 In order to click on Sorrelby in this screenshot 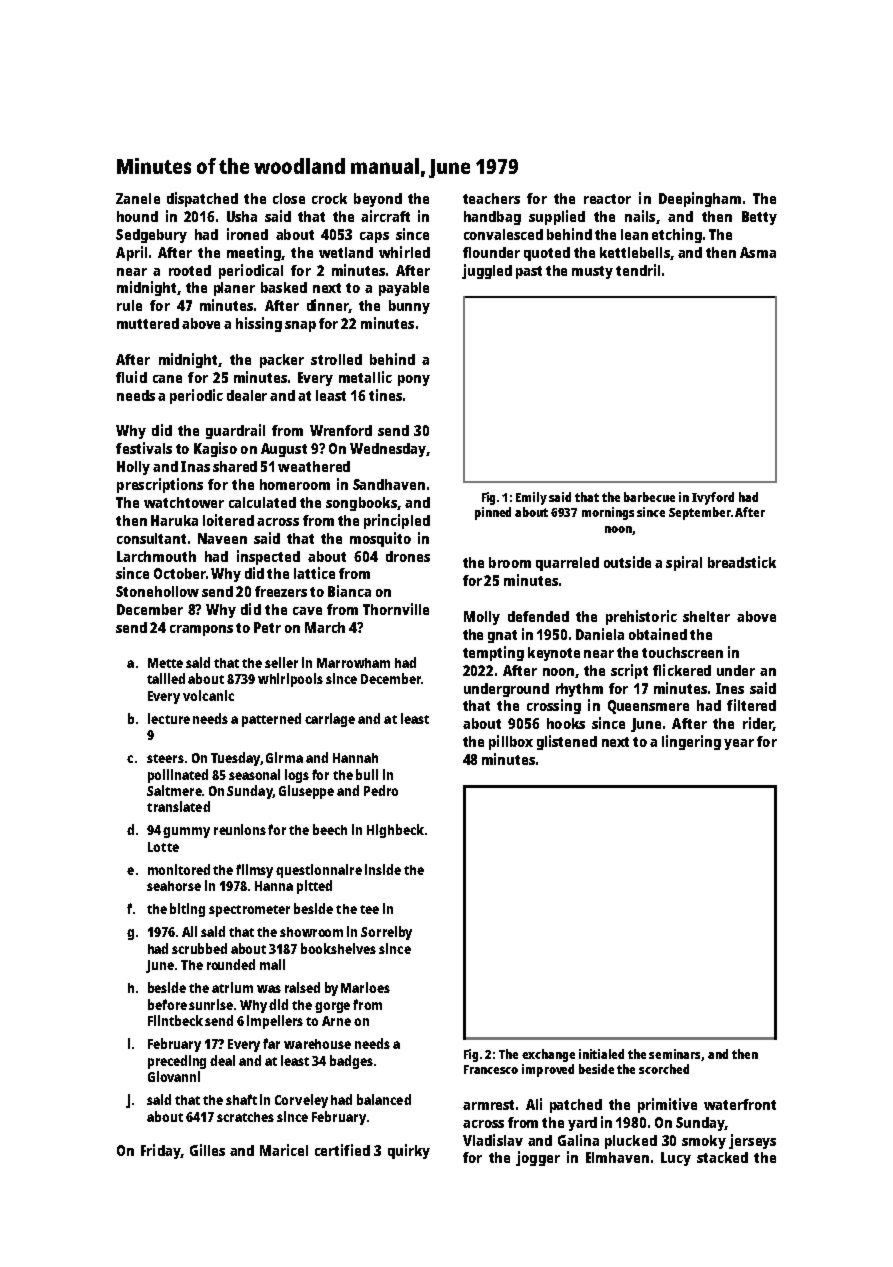, I will do `click(386, 933)`.
